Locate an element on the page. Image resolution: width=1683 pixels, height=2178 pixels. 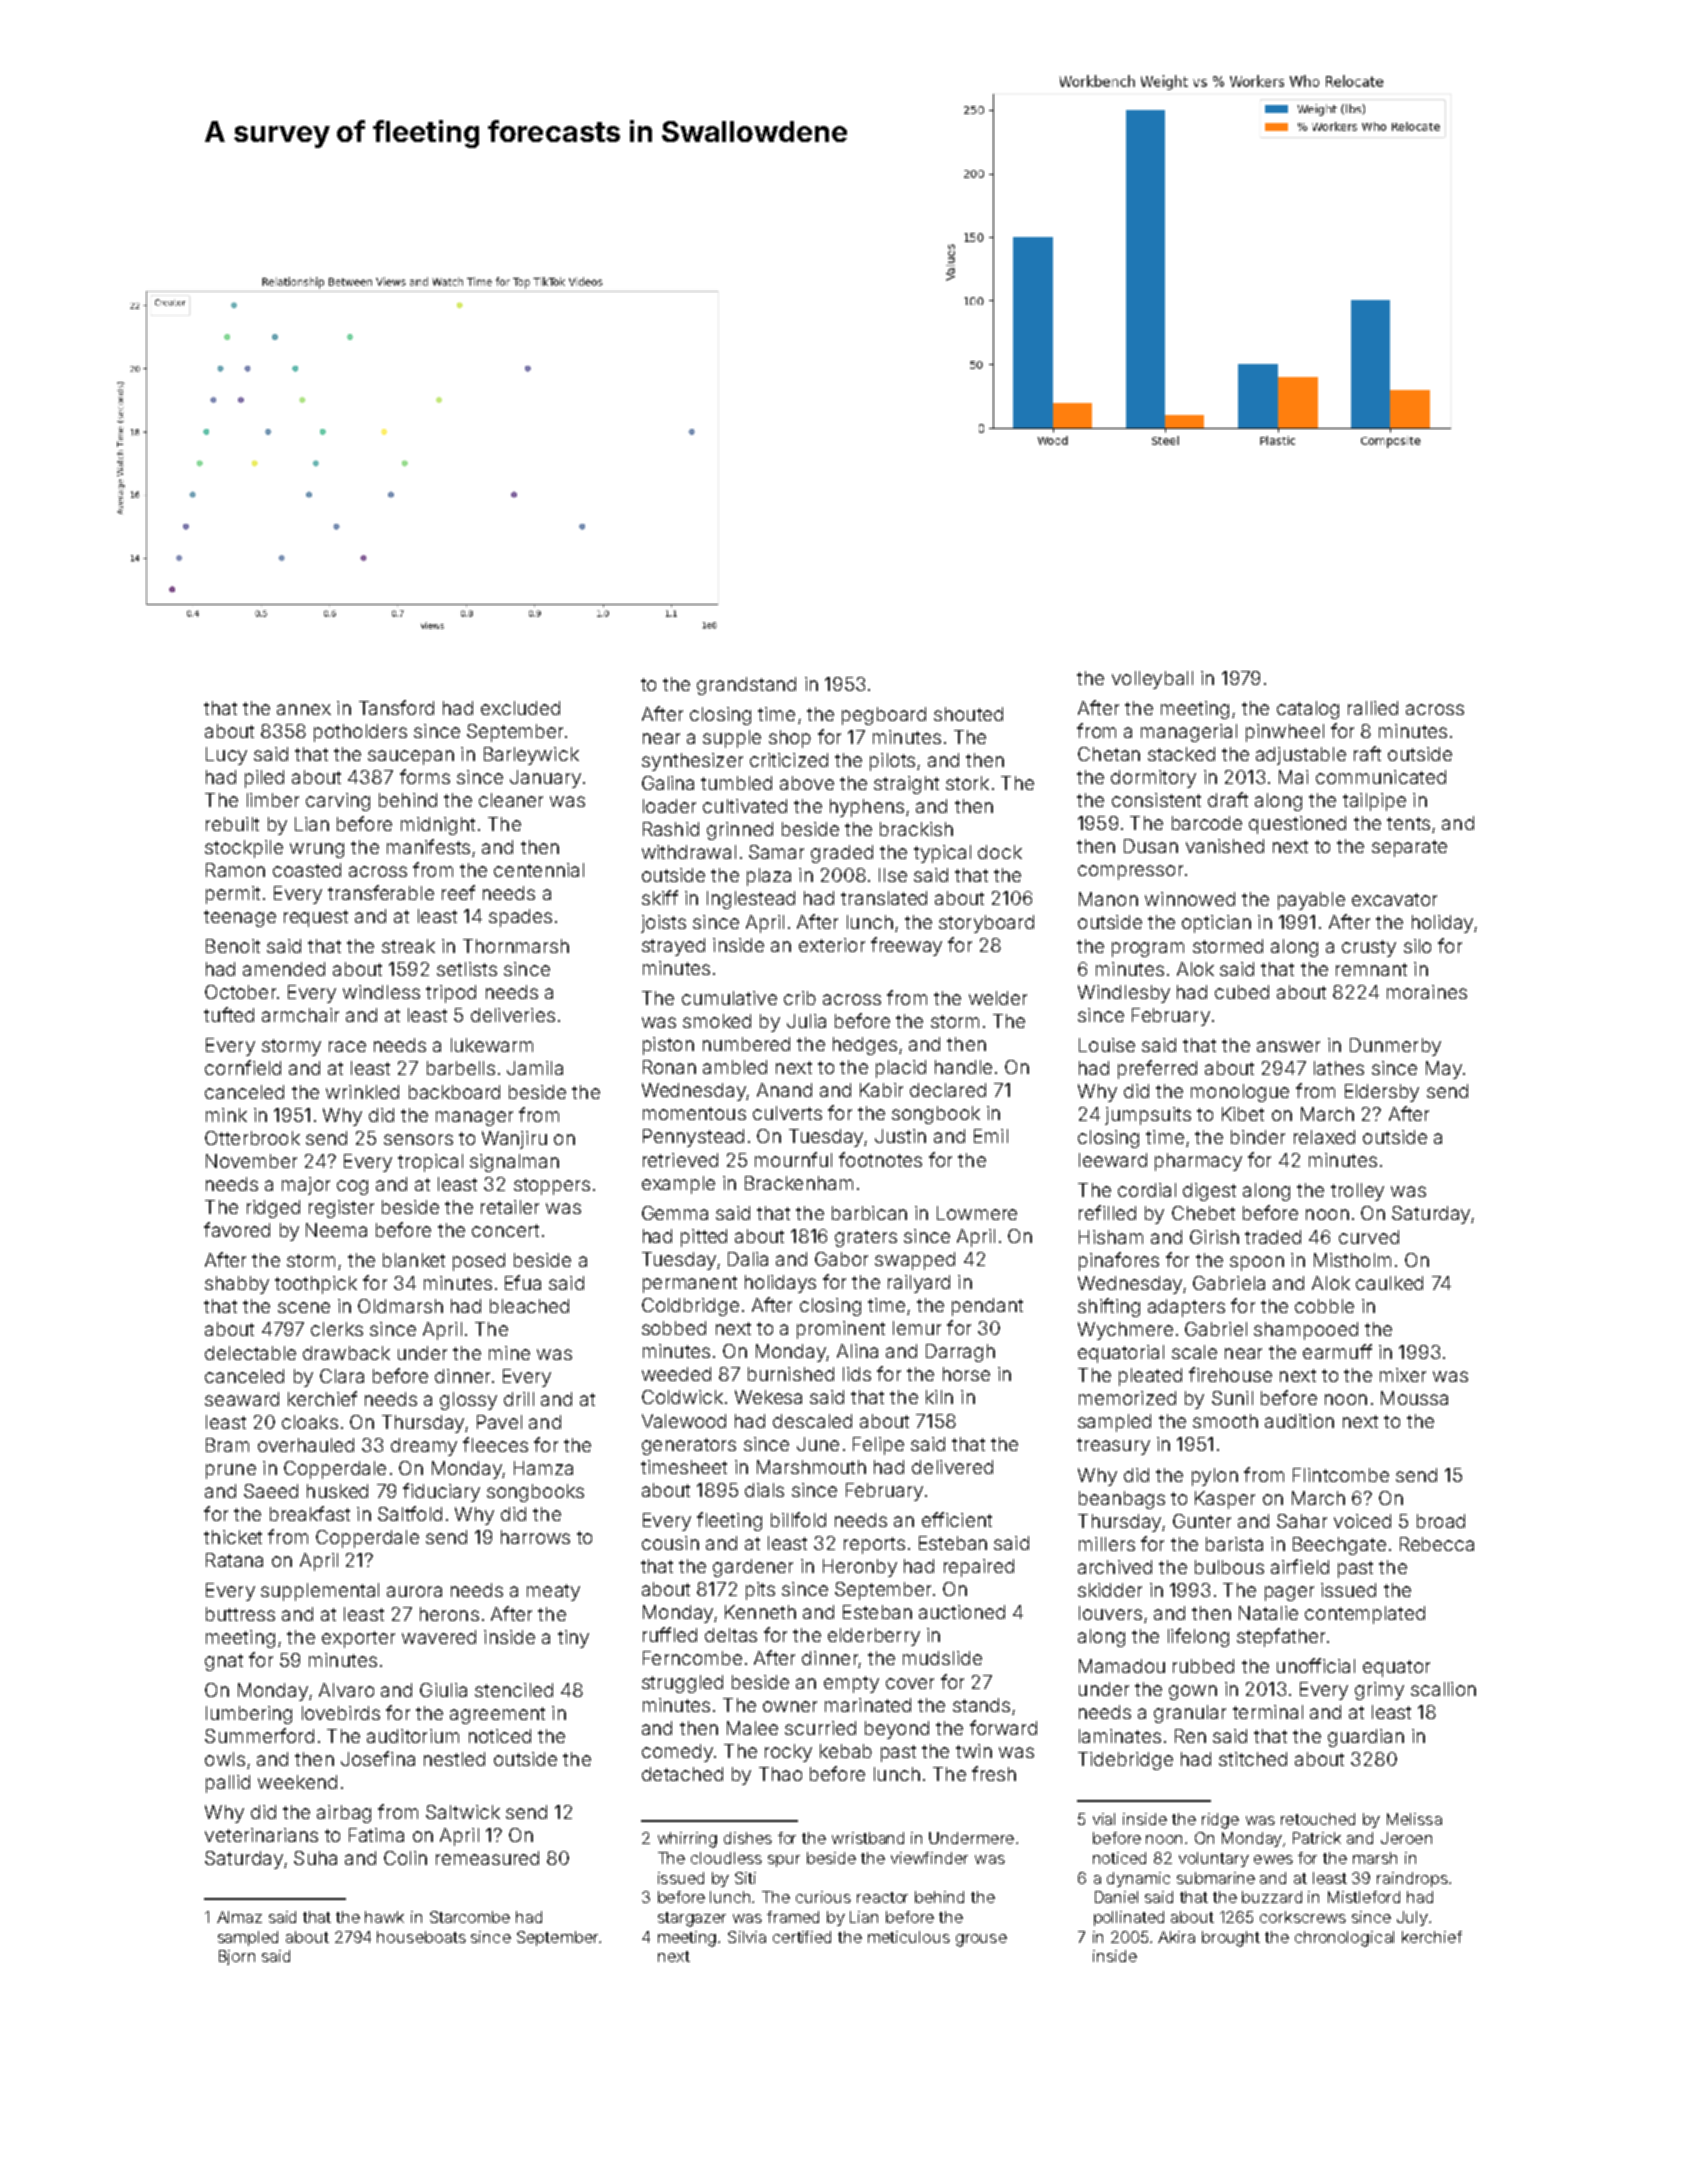
stacked is located at coordinates (1181, 754).
